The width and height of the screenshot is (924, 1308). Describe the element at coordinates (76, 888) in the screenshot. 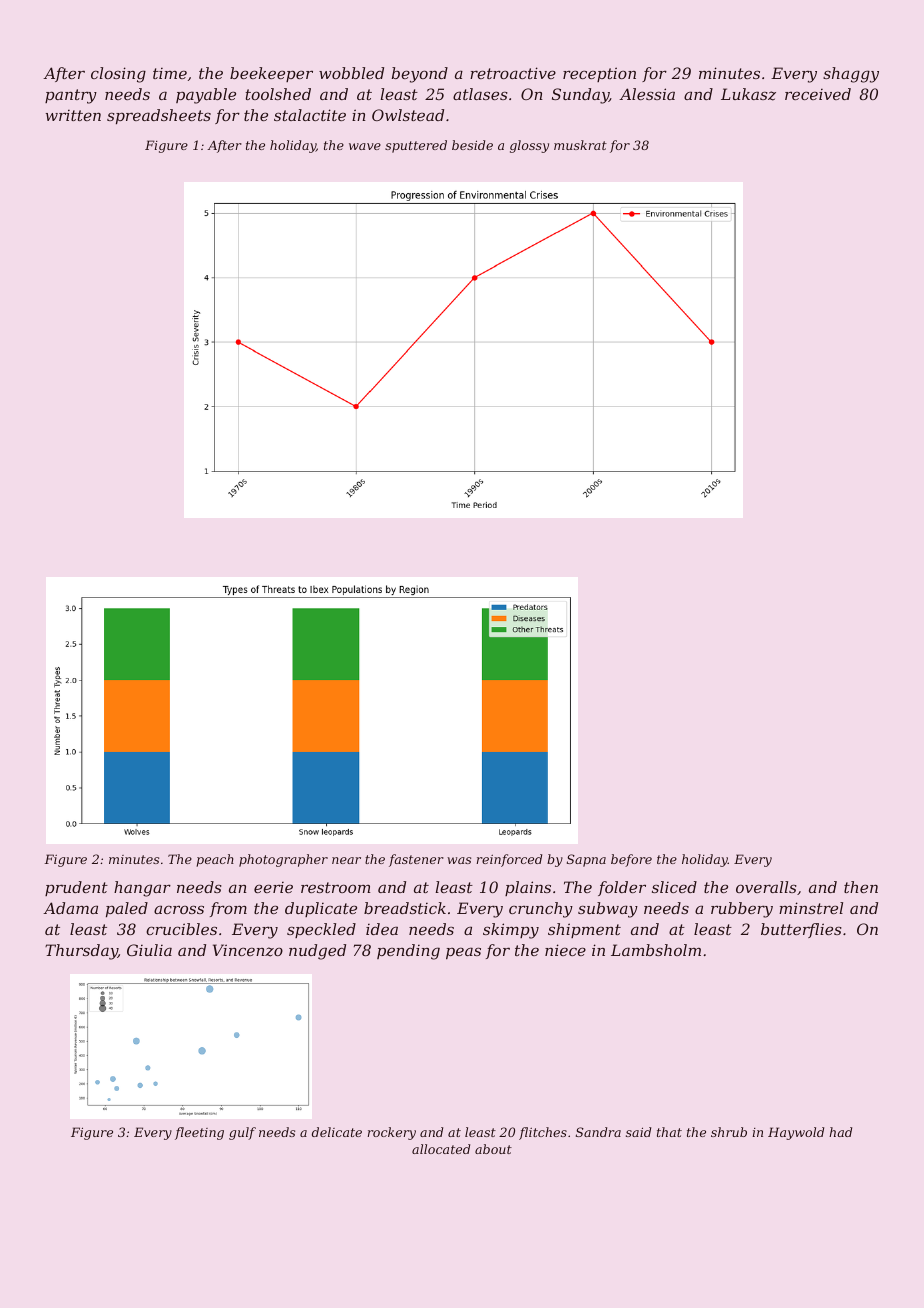

I see `prudent` at that location.
